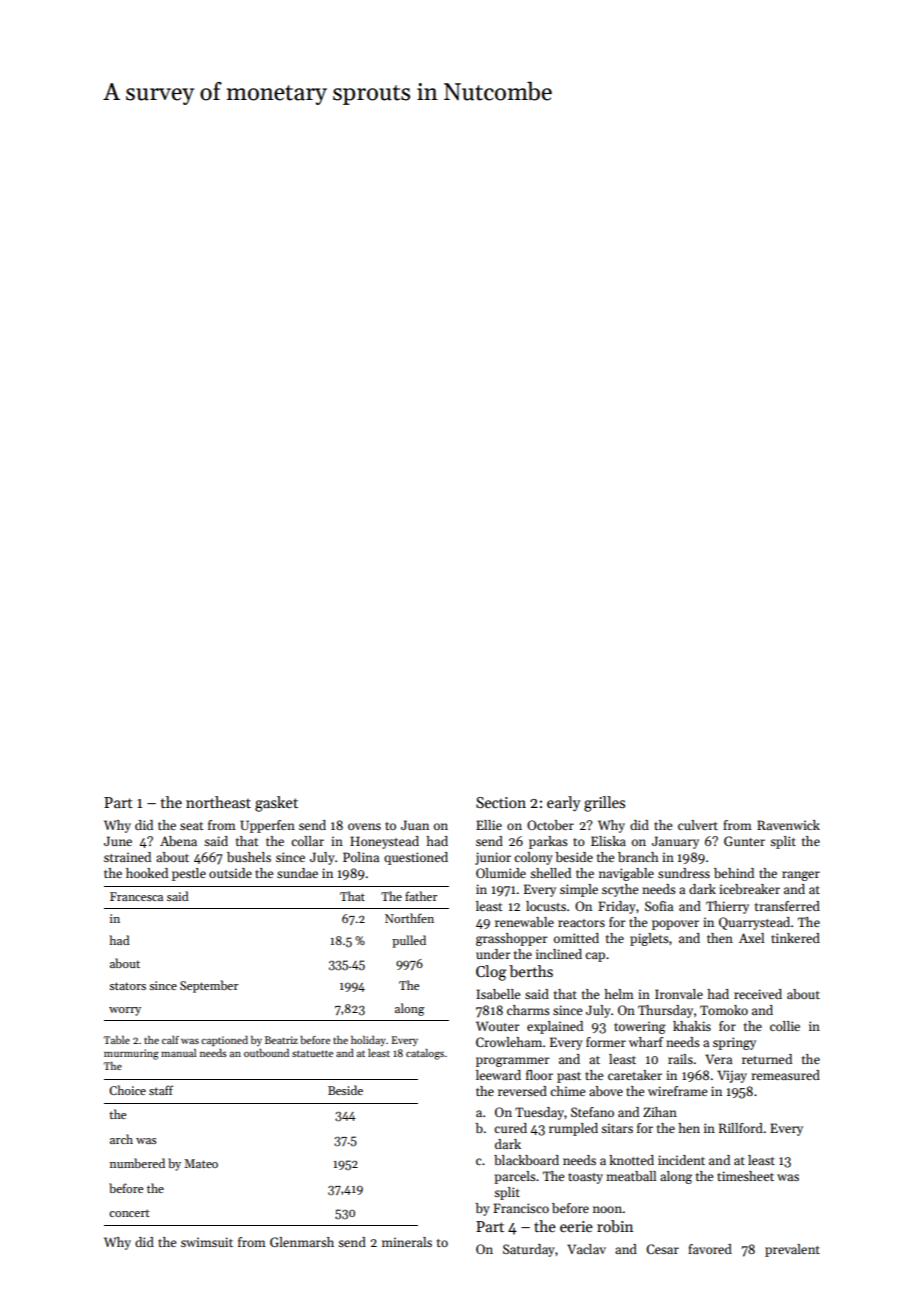 The height and width of the image is (1308, 924). Describe the element at coordinates (785, 1026) in the image. I see `collie` at that location.
